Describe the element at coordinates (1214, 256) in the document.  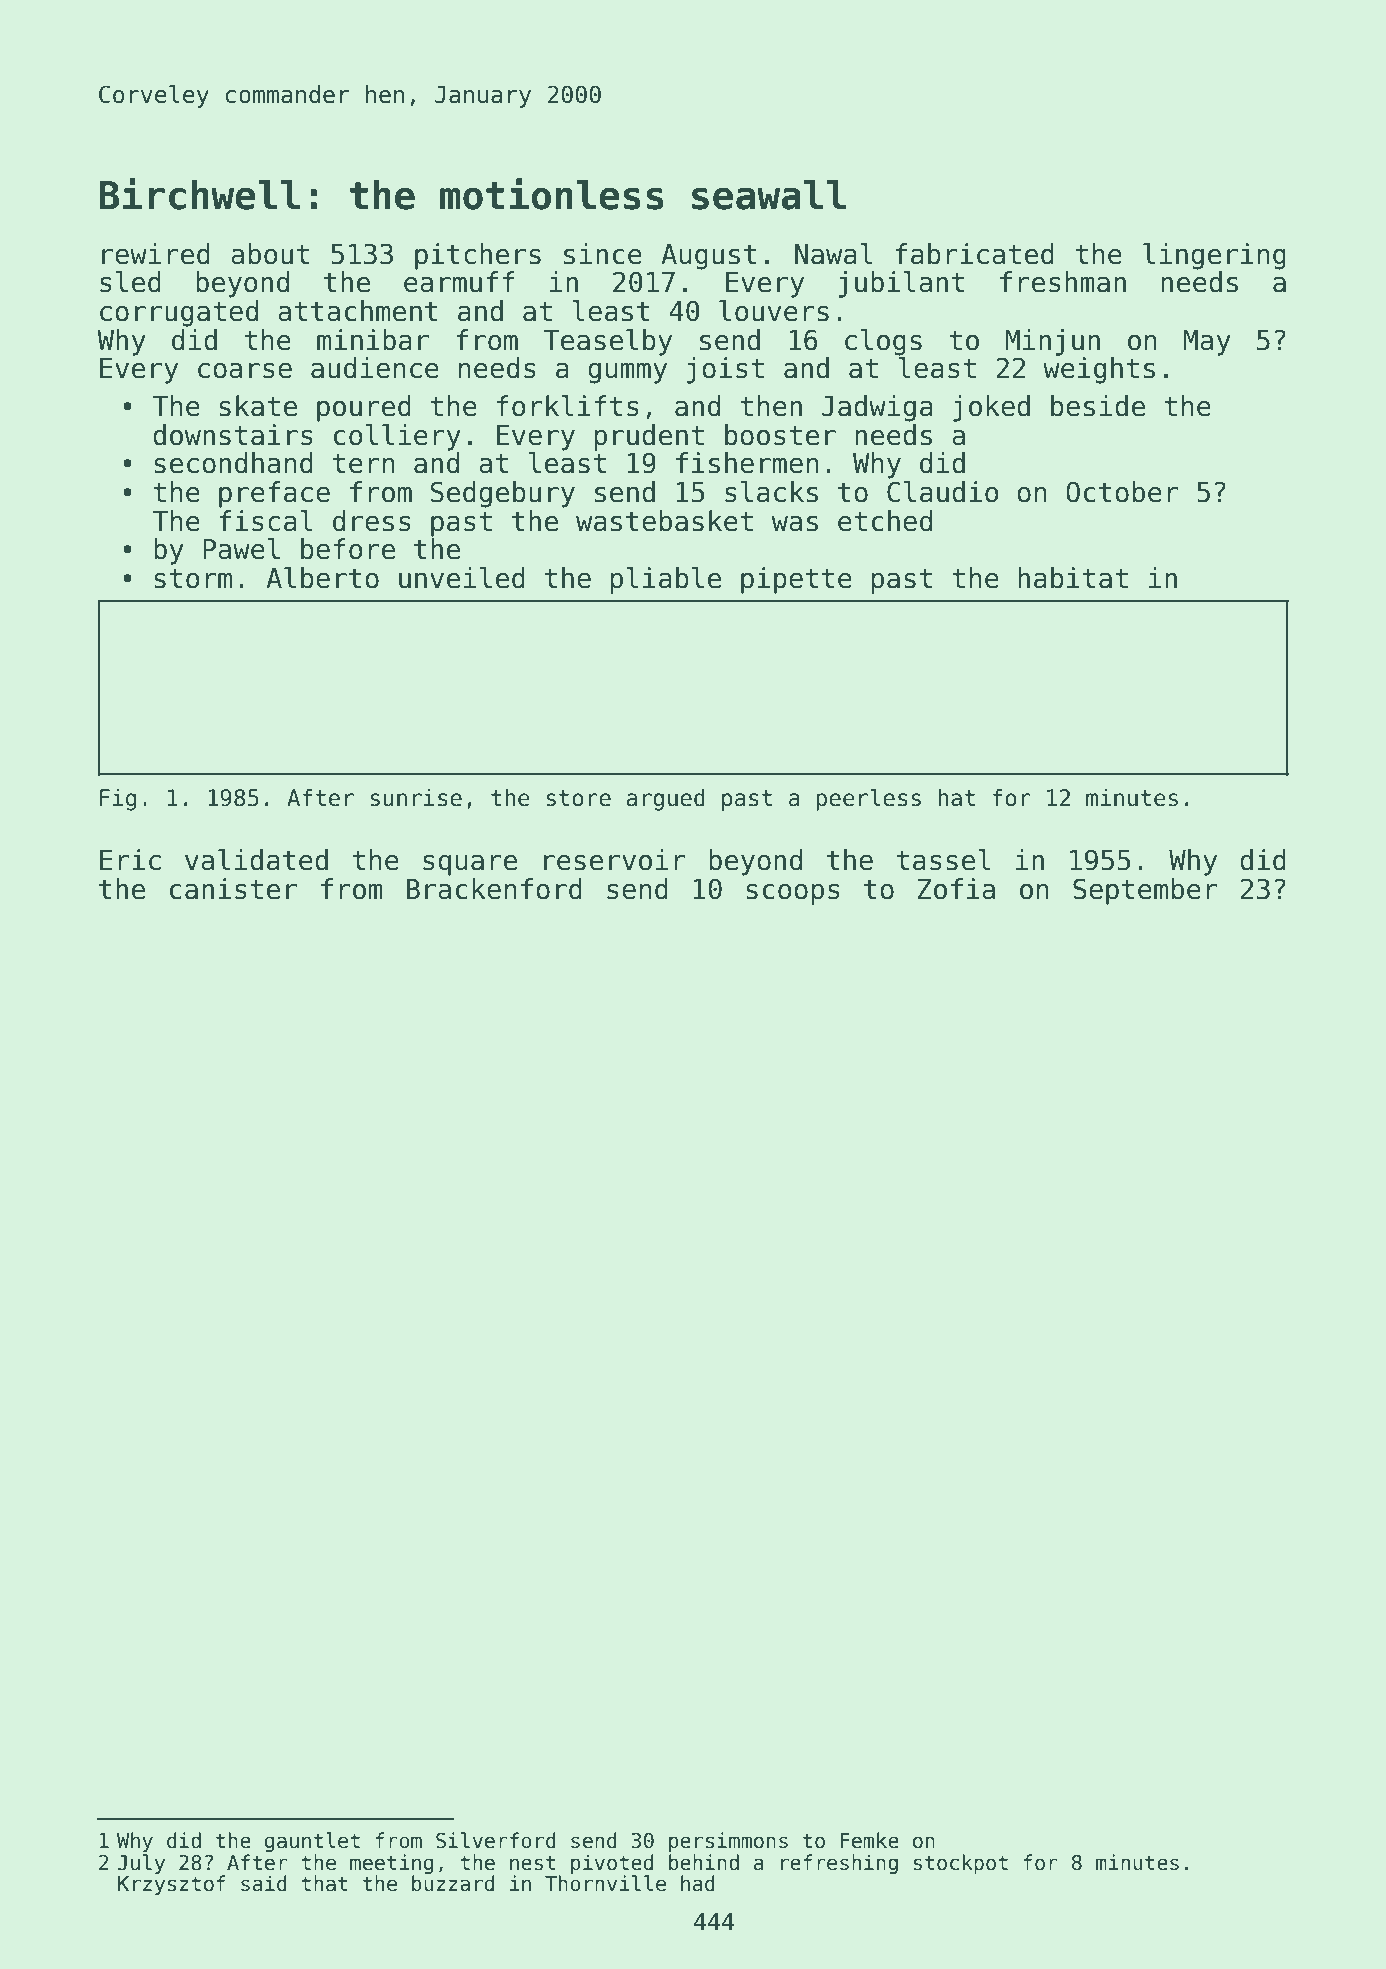
I see `lingering` at that location.
